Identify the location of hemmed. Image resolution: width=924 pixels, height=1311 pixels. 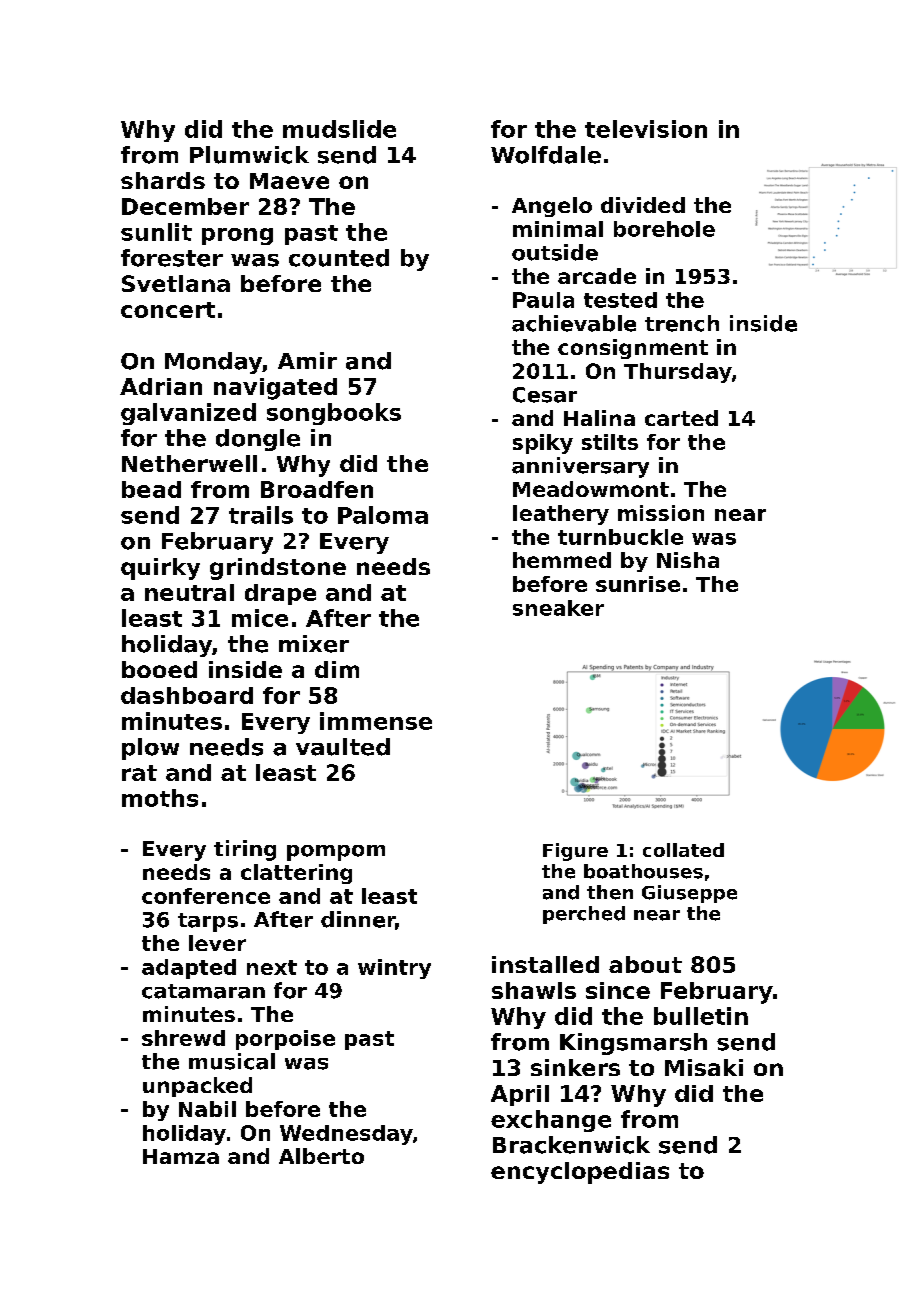
(562, 560).
